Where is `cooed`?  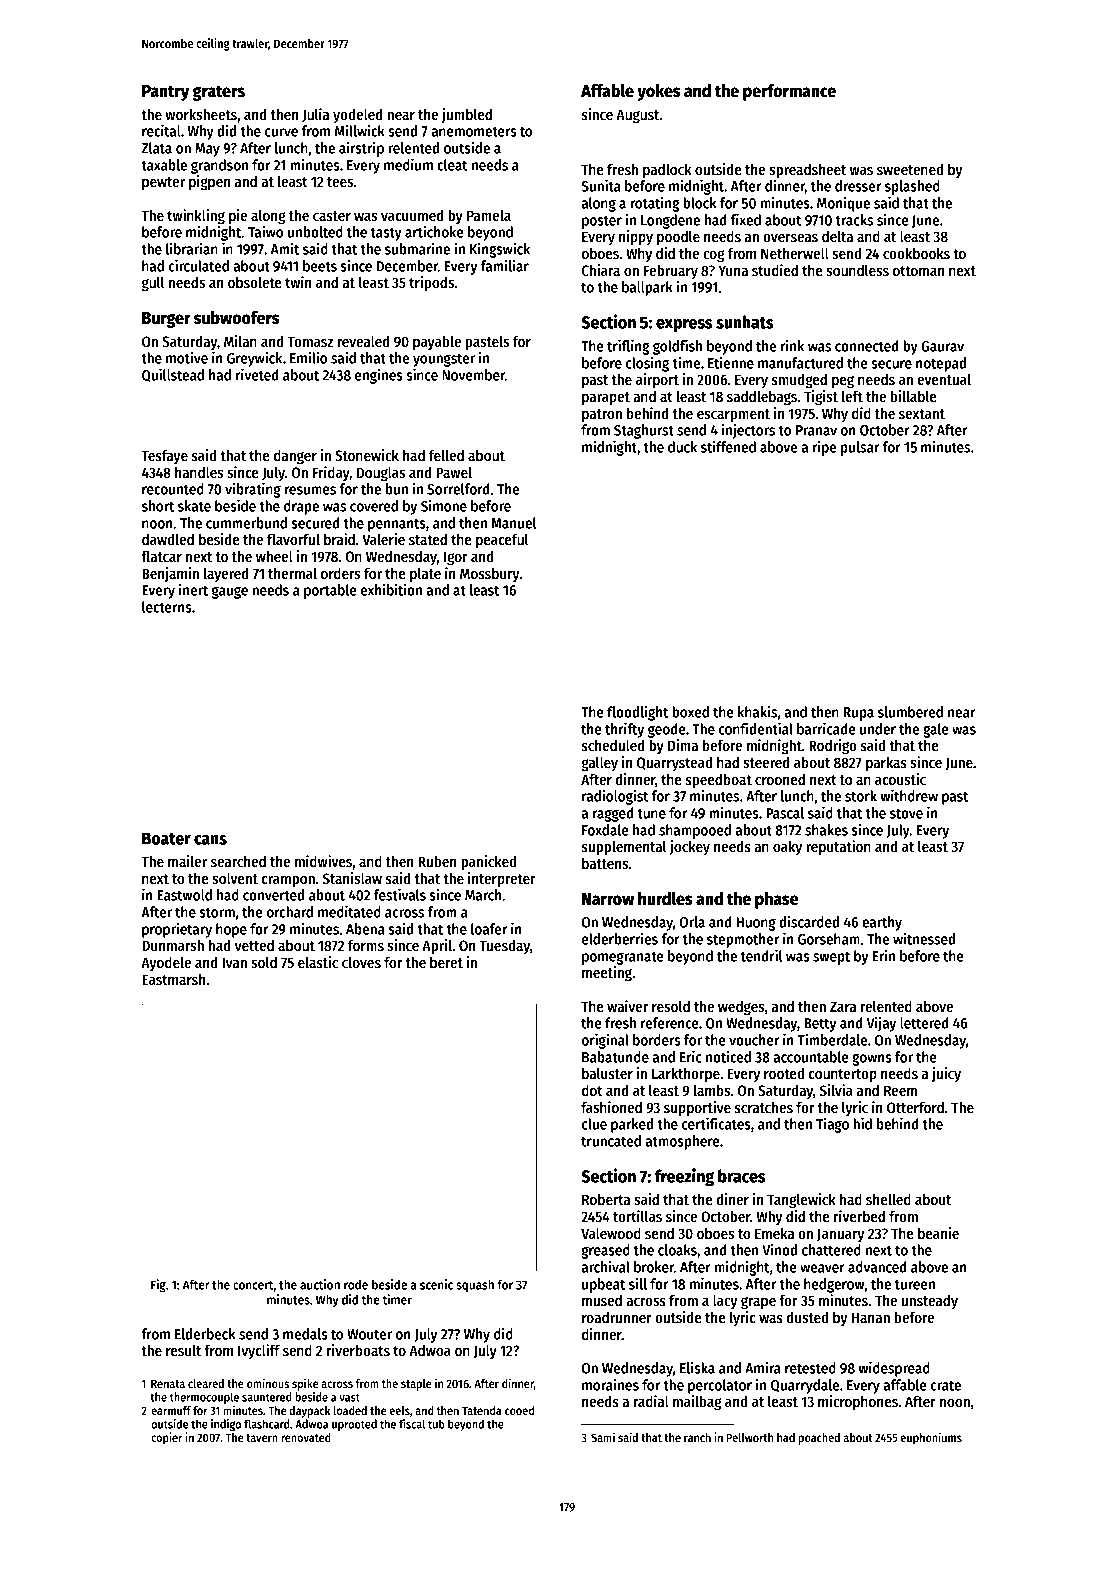
cooed is located at coordinates (519, 1410).
